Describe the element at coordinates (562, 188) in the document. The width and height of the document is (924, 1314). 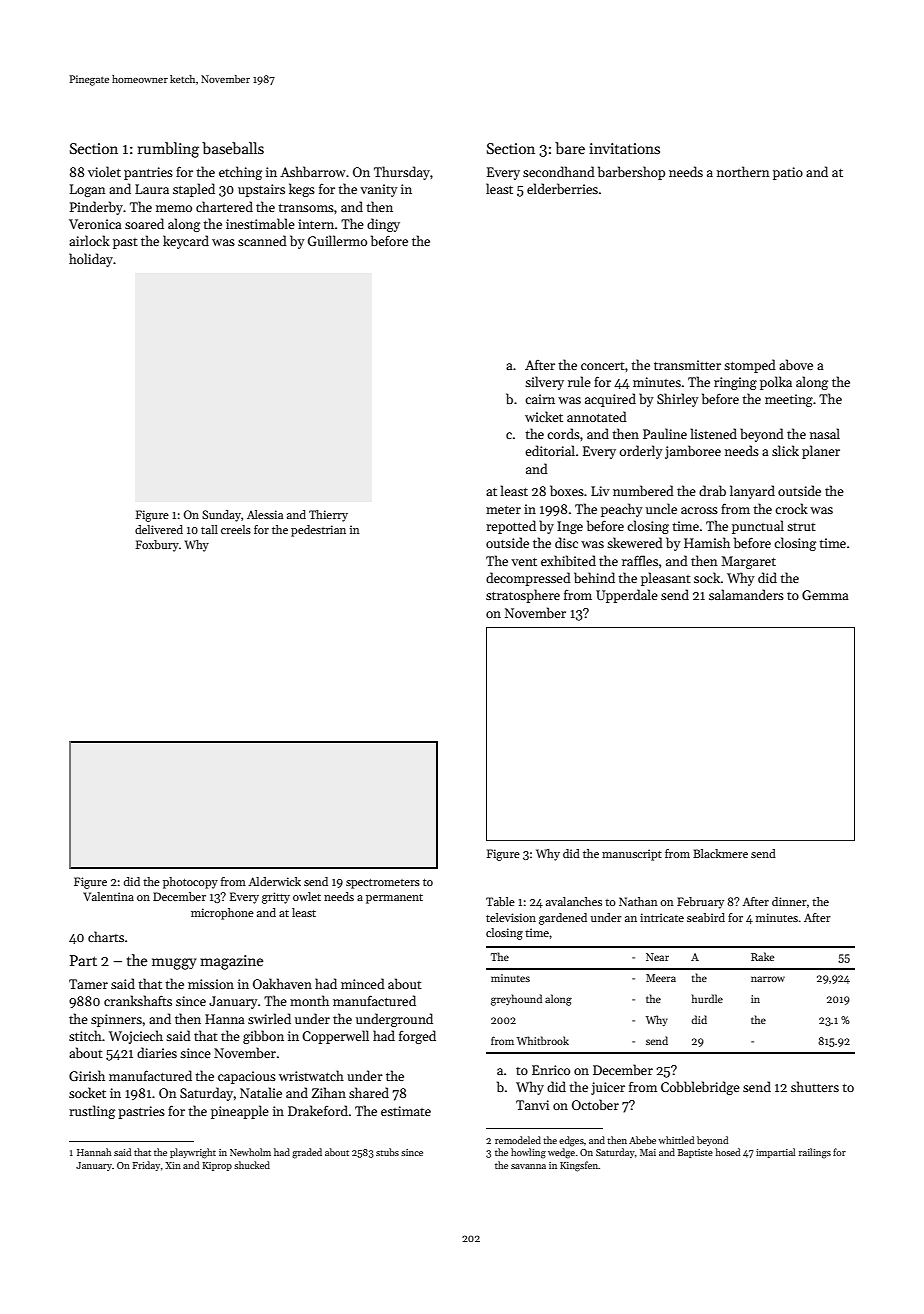
I see `elderberries` at that location.
